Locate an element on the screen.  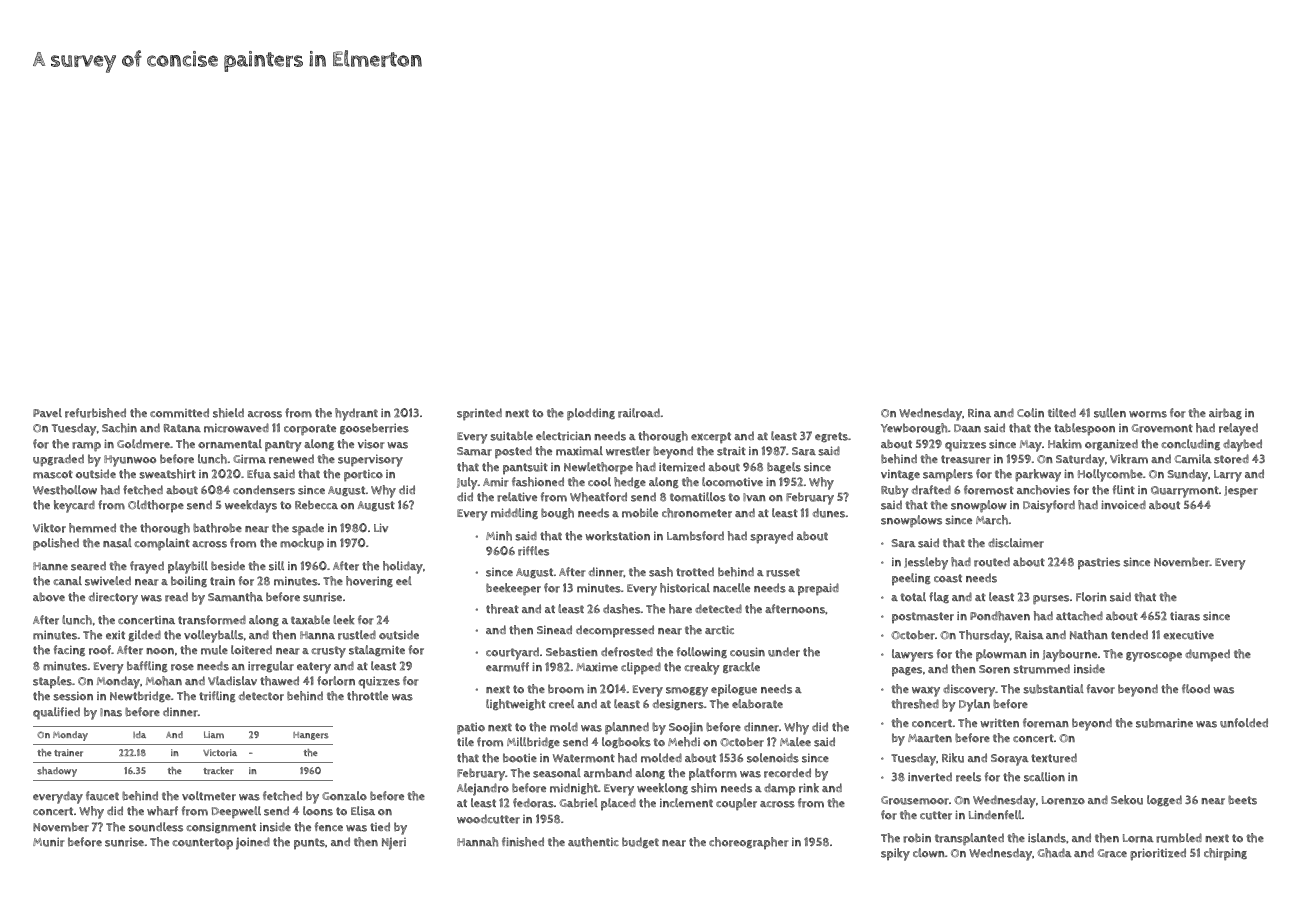
elaborate is located at coordinates (757, 704).
